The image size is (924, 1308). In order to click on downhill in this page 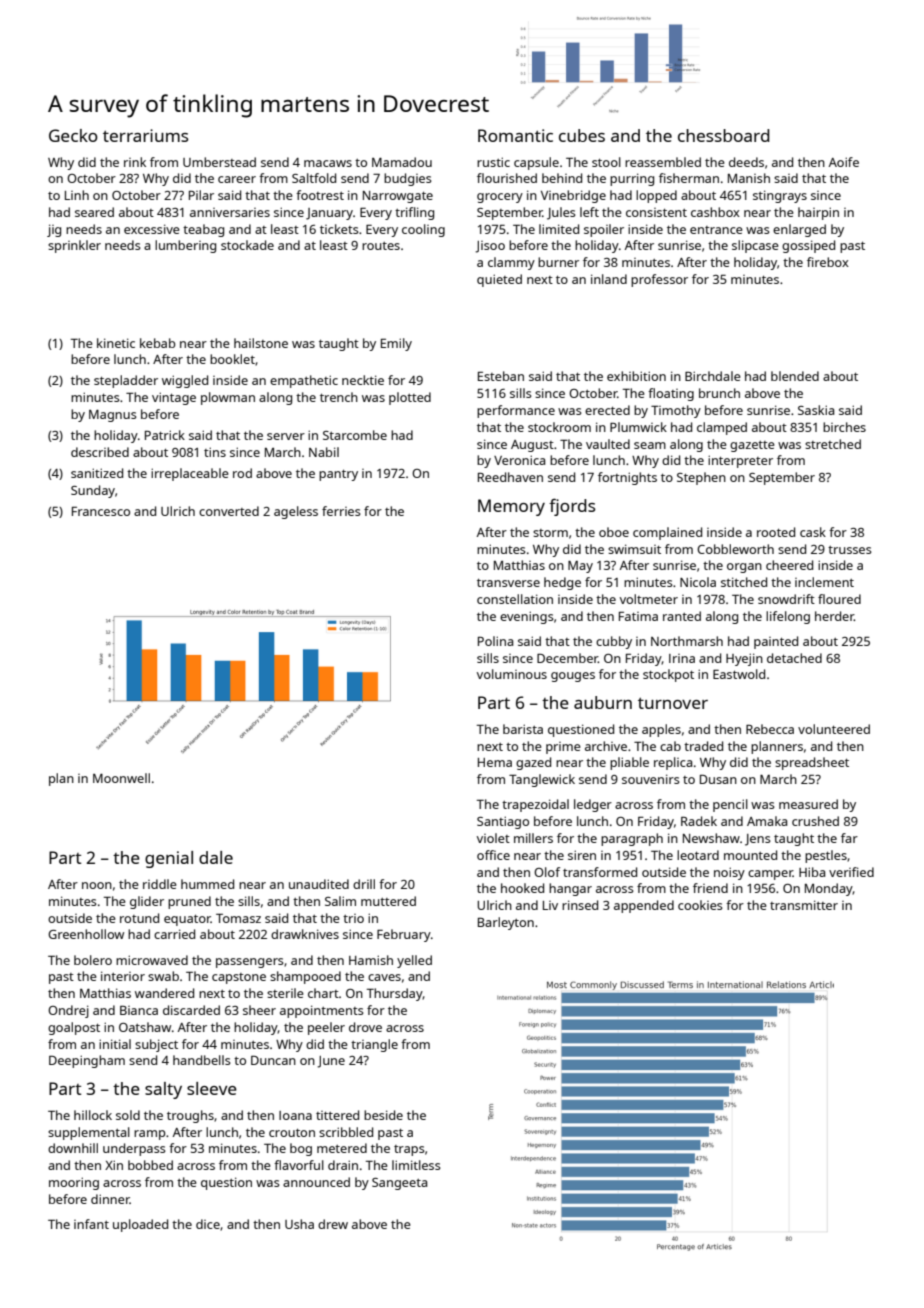, I will do `click(73, 1148)`.
